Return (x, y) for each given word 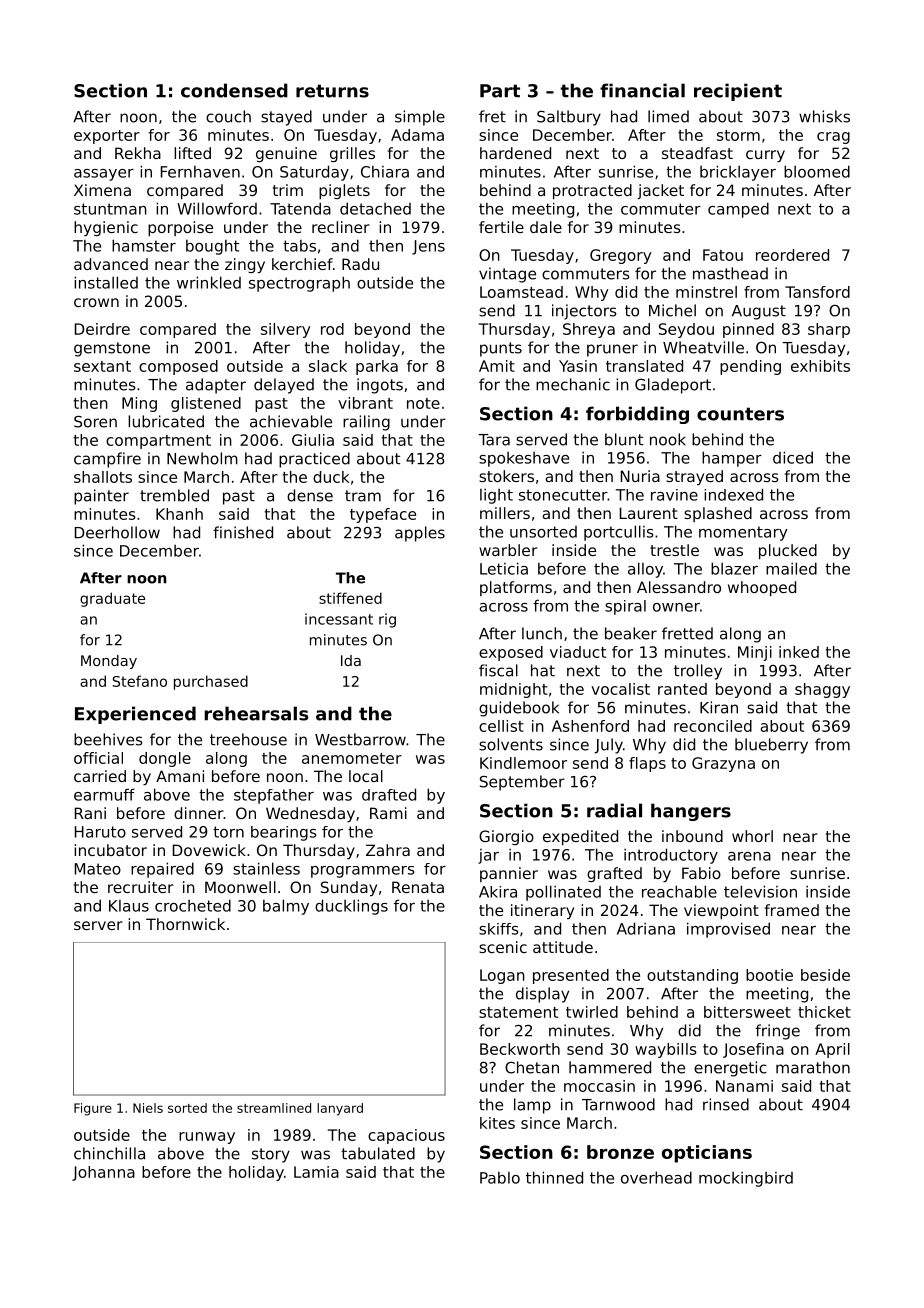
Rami (388, 813)
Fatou (723, 255)
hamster (144, 245)
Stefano (139, 681)
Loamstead (521, 292)
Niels (148, 1108)
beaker (631, 633)
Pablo (500, 1177)
